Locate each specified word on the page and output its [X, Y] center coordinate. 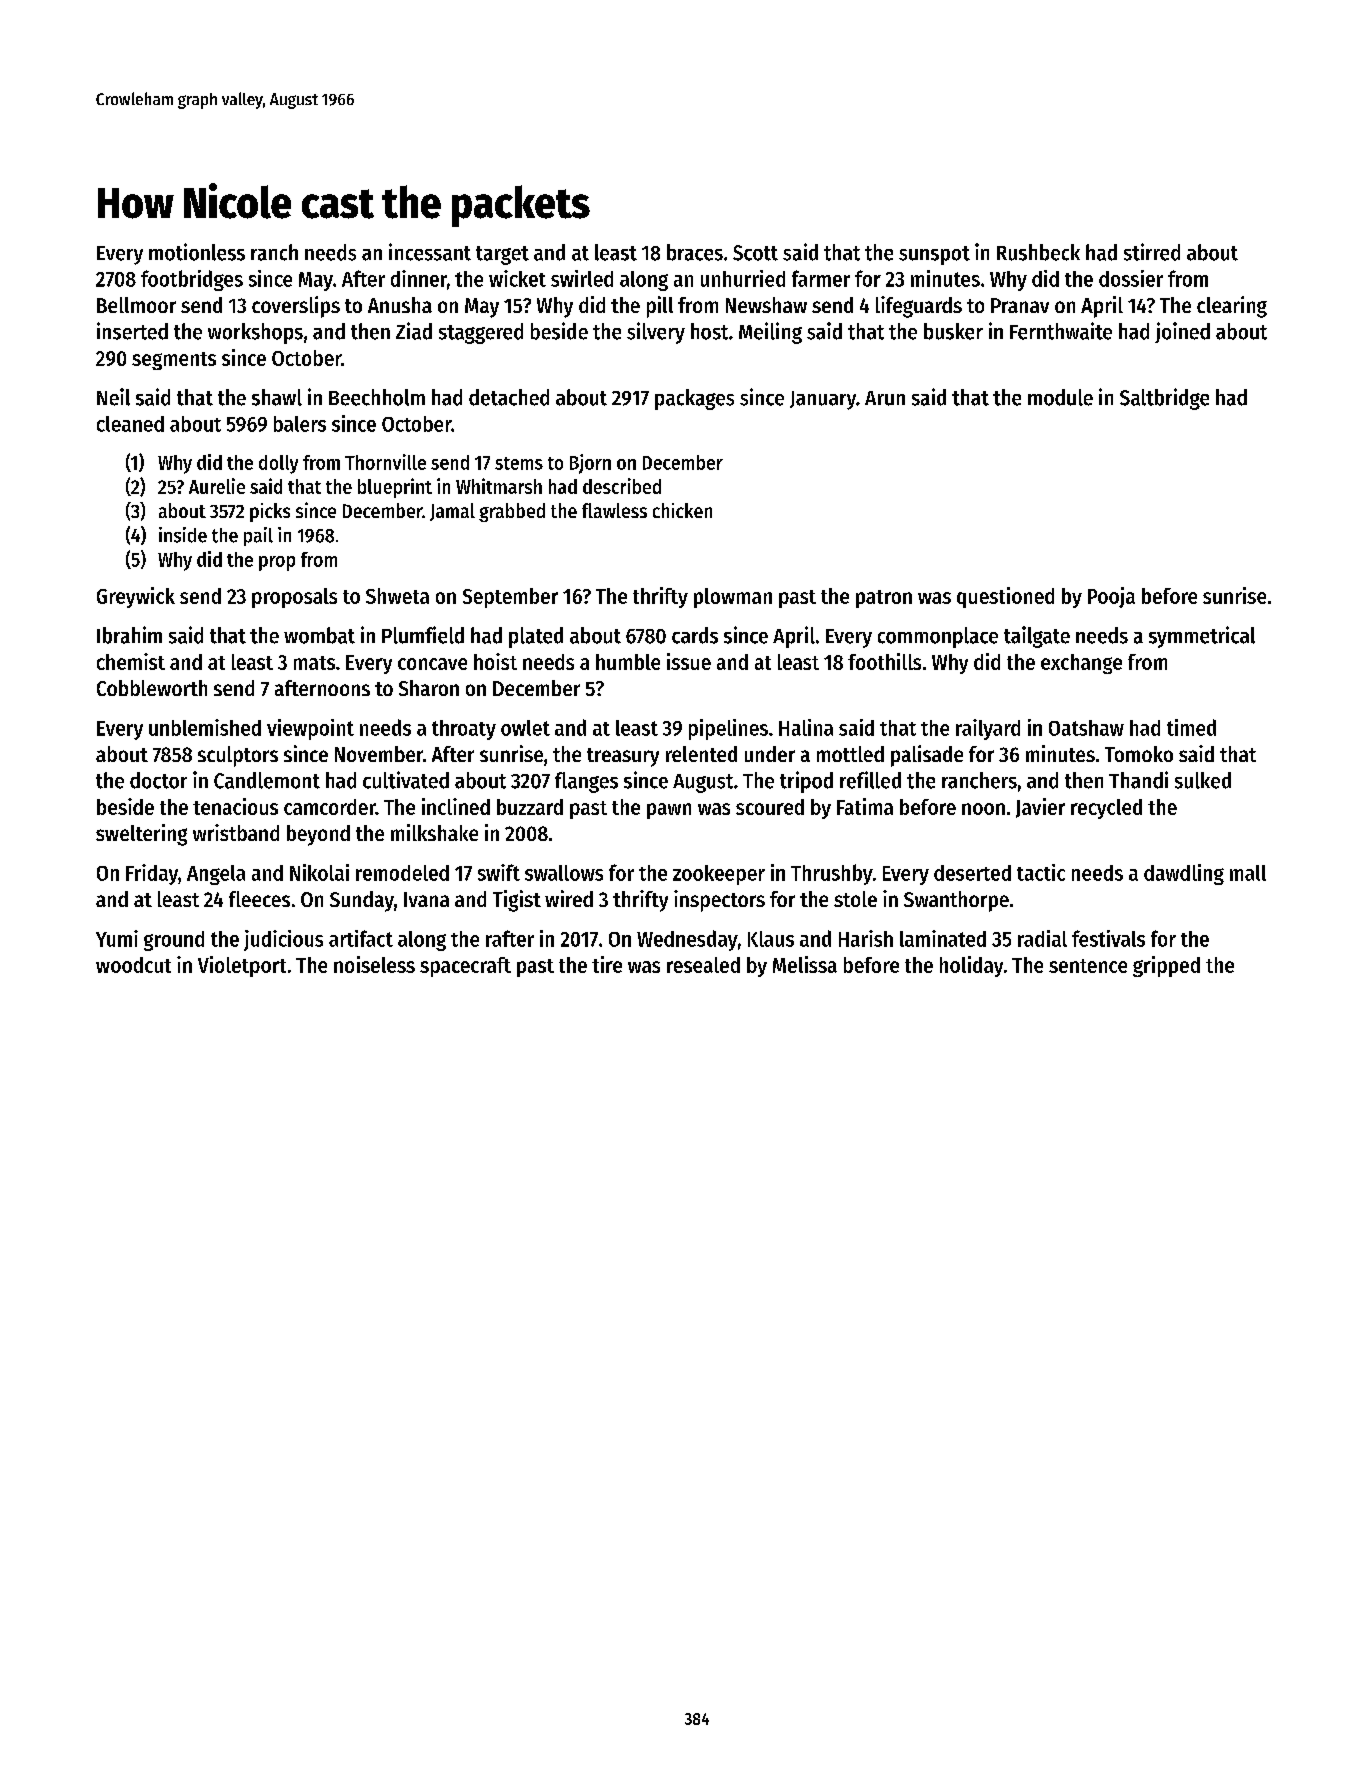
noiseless [374, 964]
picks [270, 512]
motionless [197, 252]
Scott [755, 253]
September [510, 598]
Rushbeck [1038, 252]
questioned [1005, 597]
